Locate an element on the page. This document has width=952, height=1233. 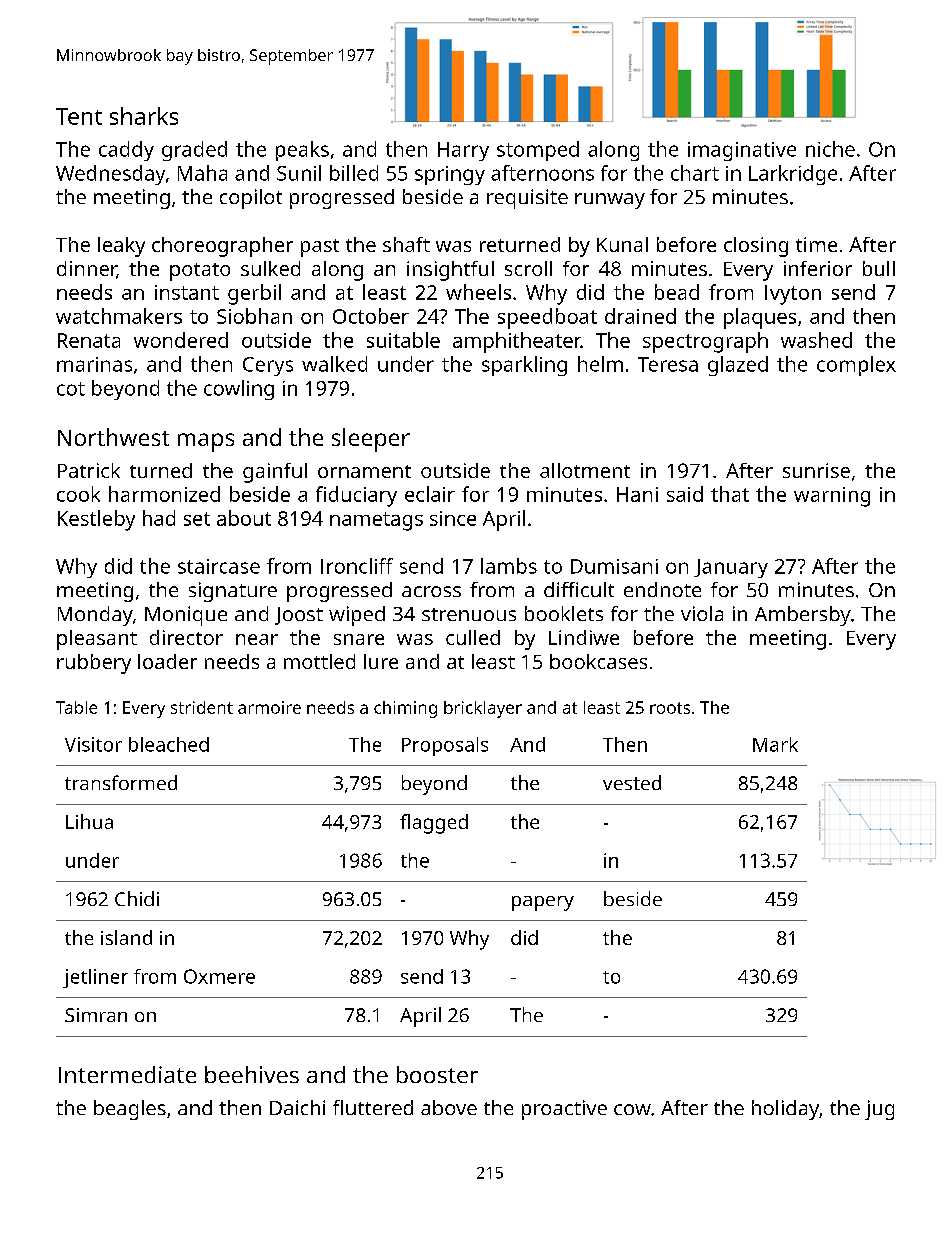
proactive is located at coordinates (564, 1110).
